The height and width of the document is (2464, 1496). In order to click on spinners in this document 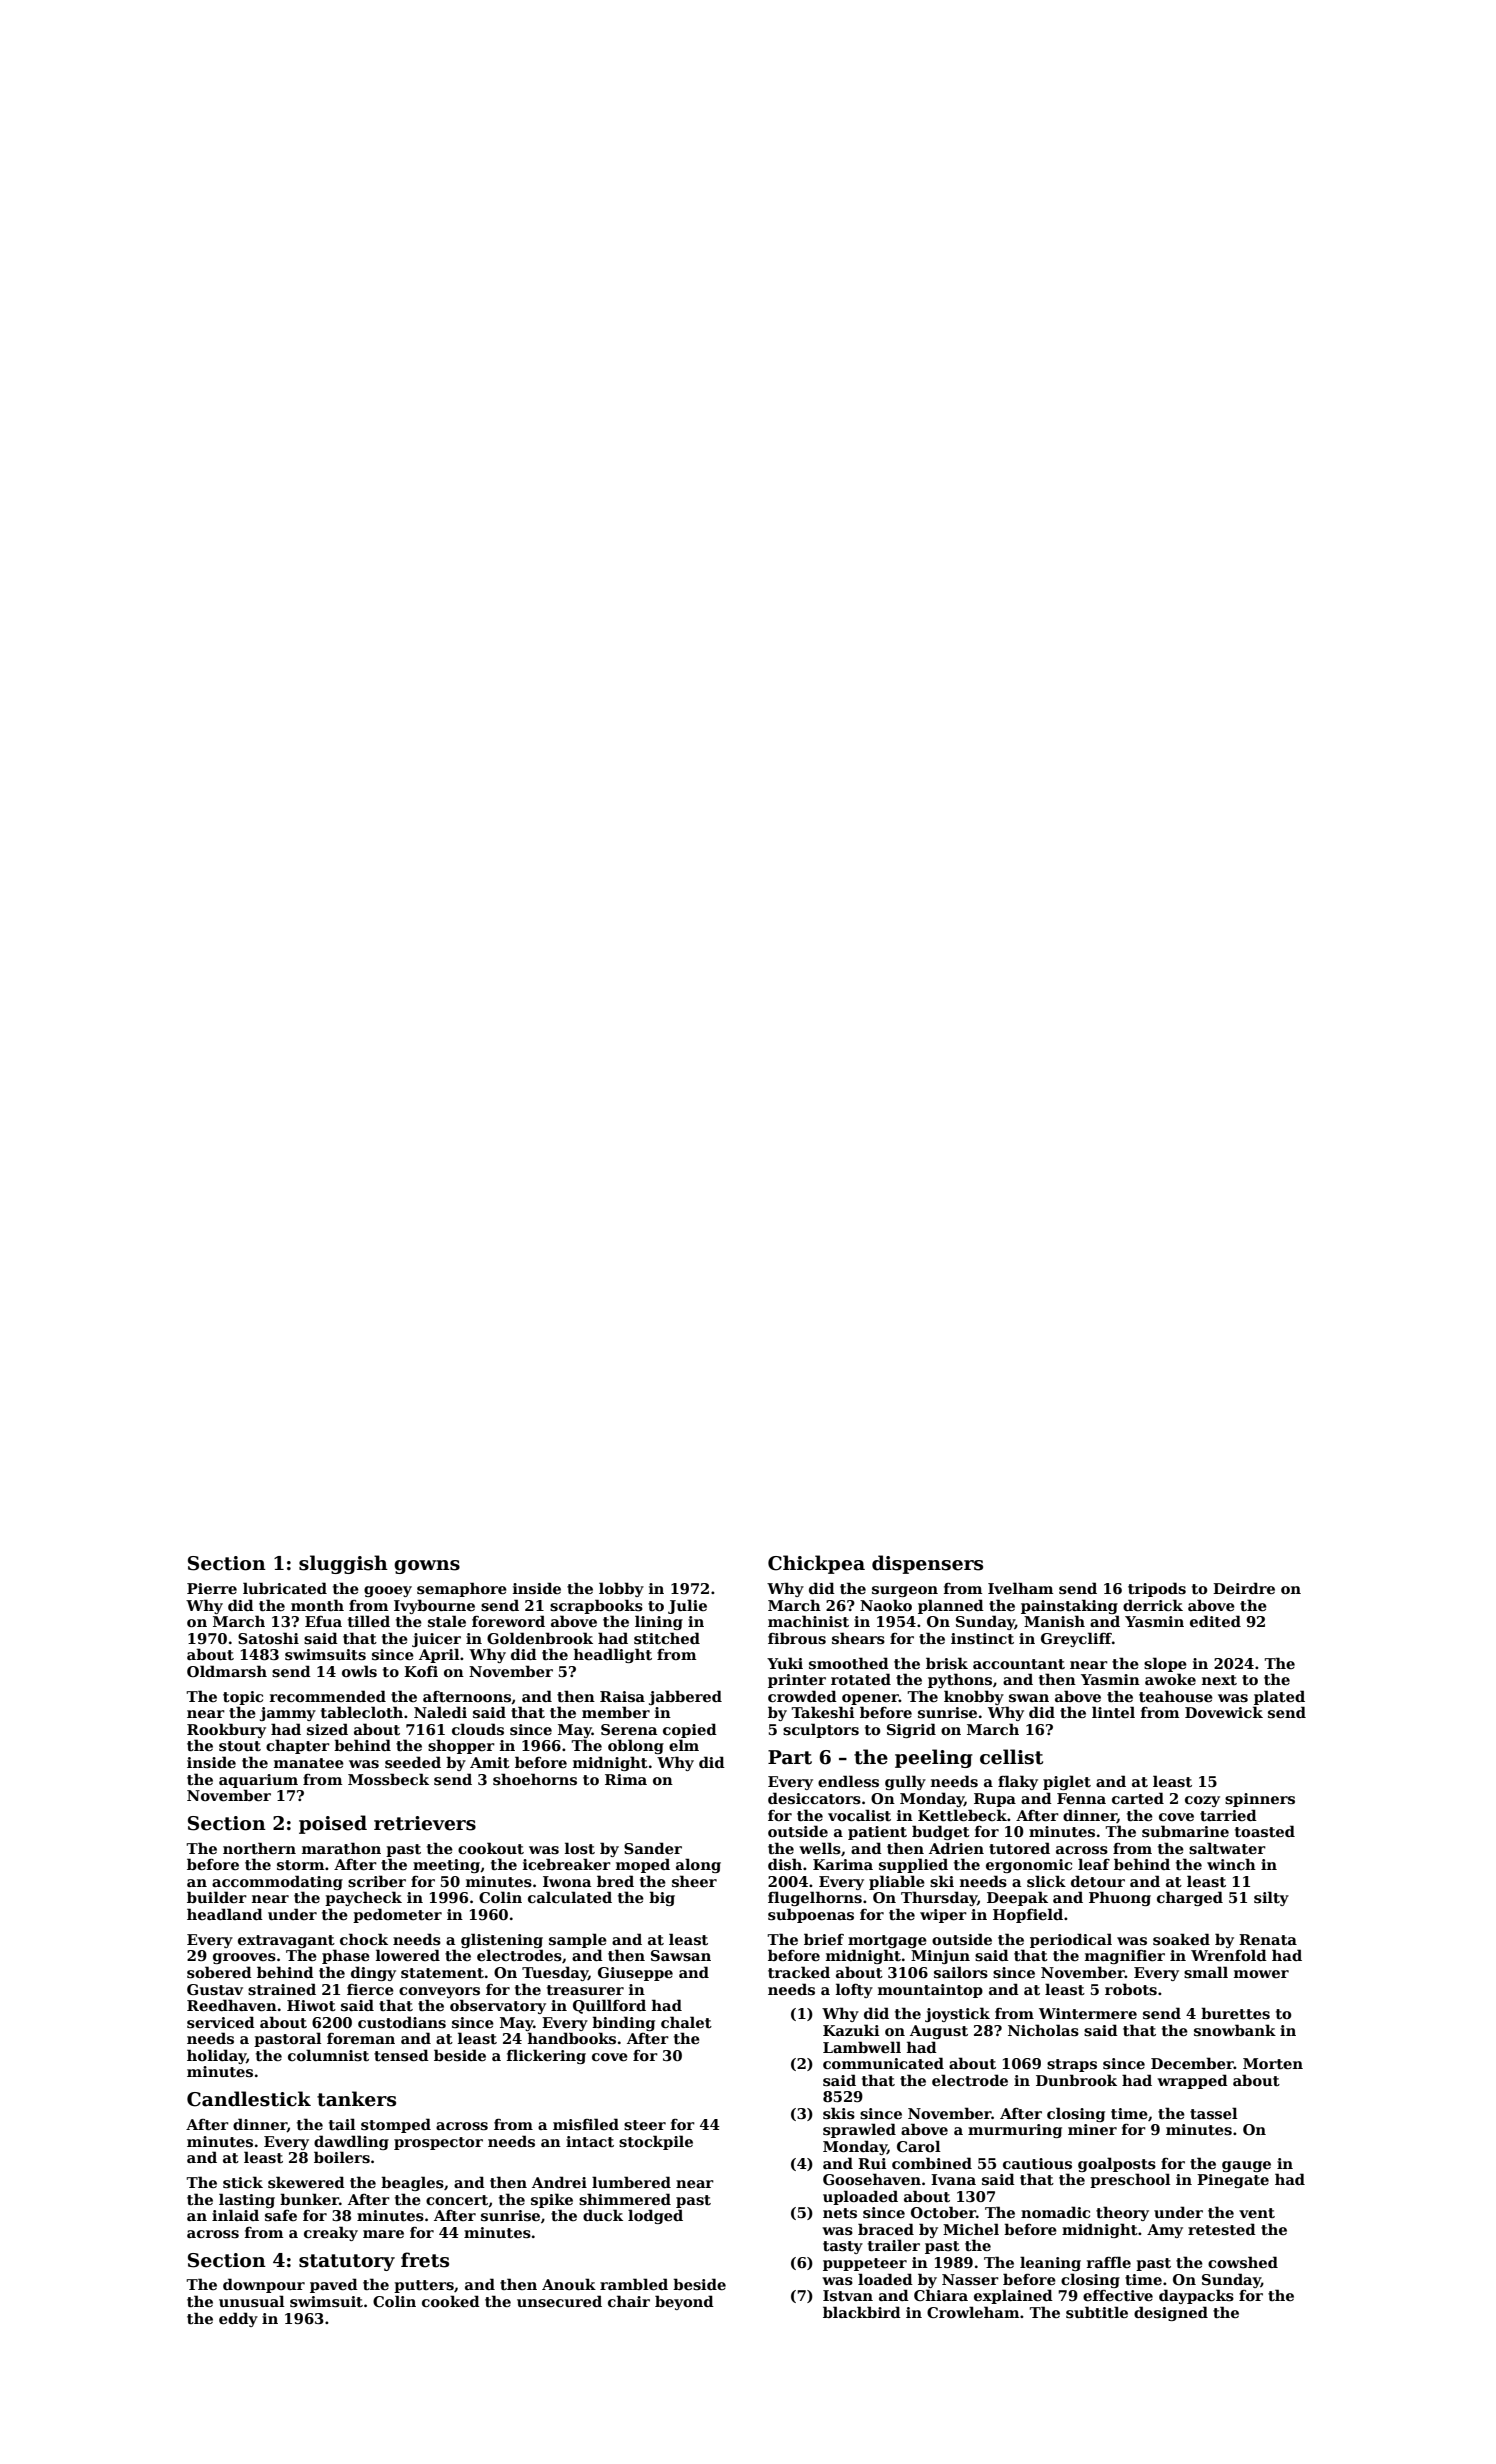, I will do `click(1260, 1800)`.
